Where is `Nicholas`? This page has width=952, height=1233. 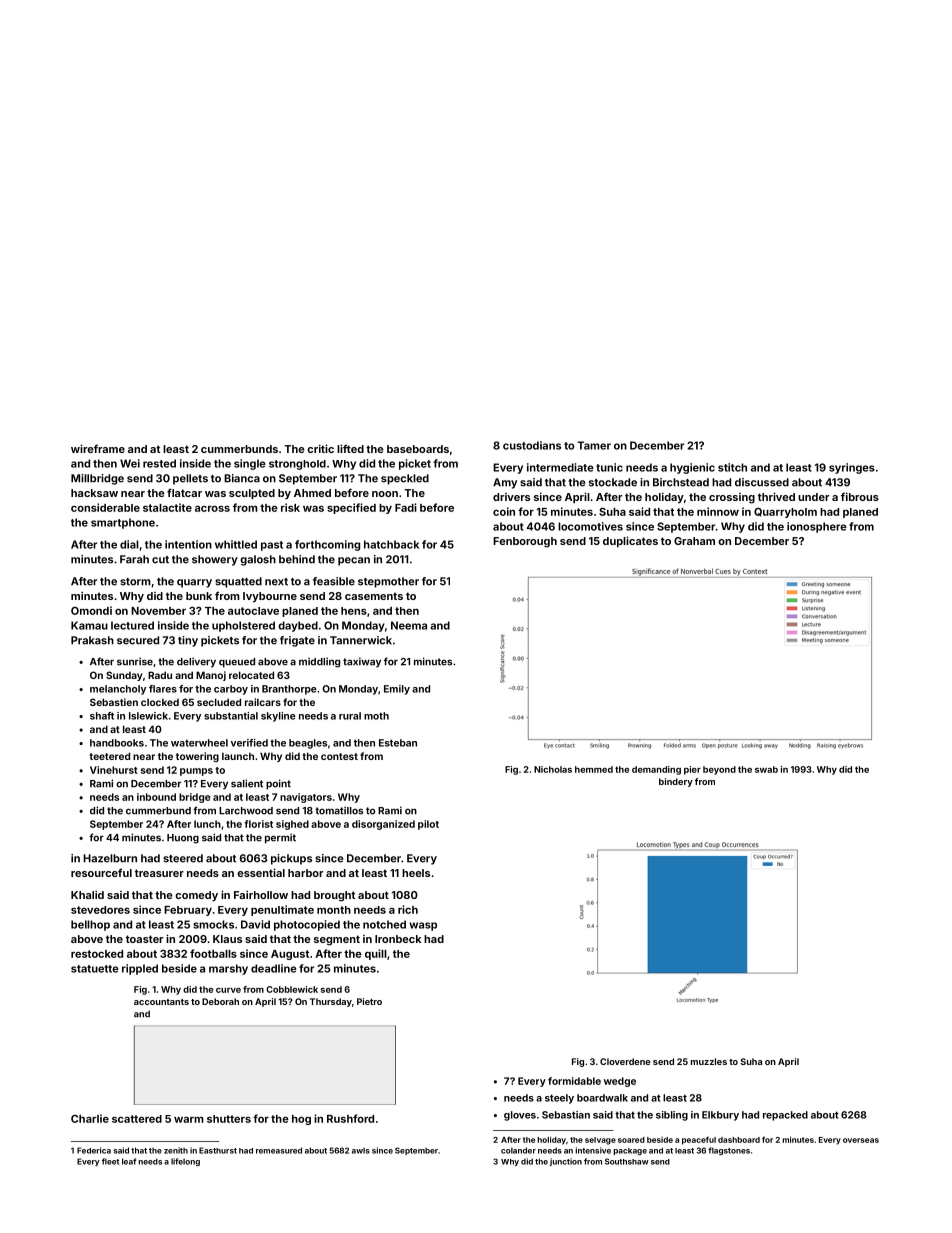
Nicholas is located at coordinates (553, 769).
